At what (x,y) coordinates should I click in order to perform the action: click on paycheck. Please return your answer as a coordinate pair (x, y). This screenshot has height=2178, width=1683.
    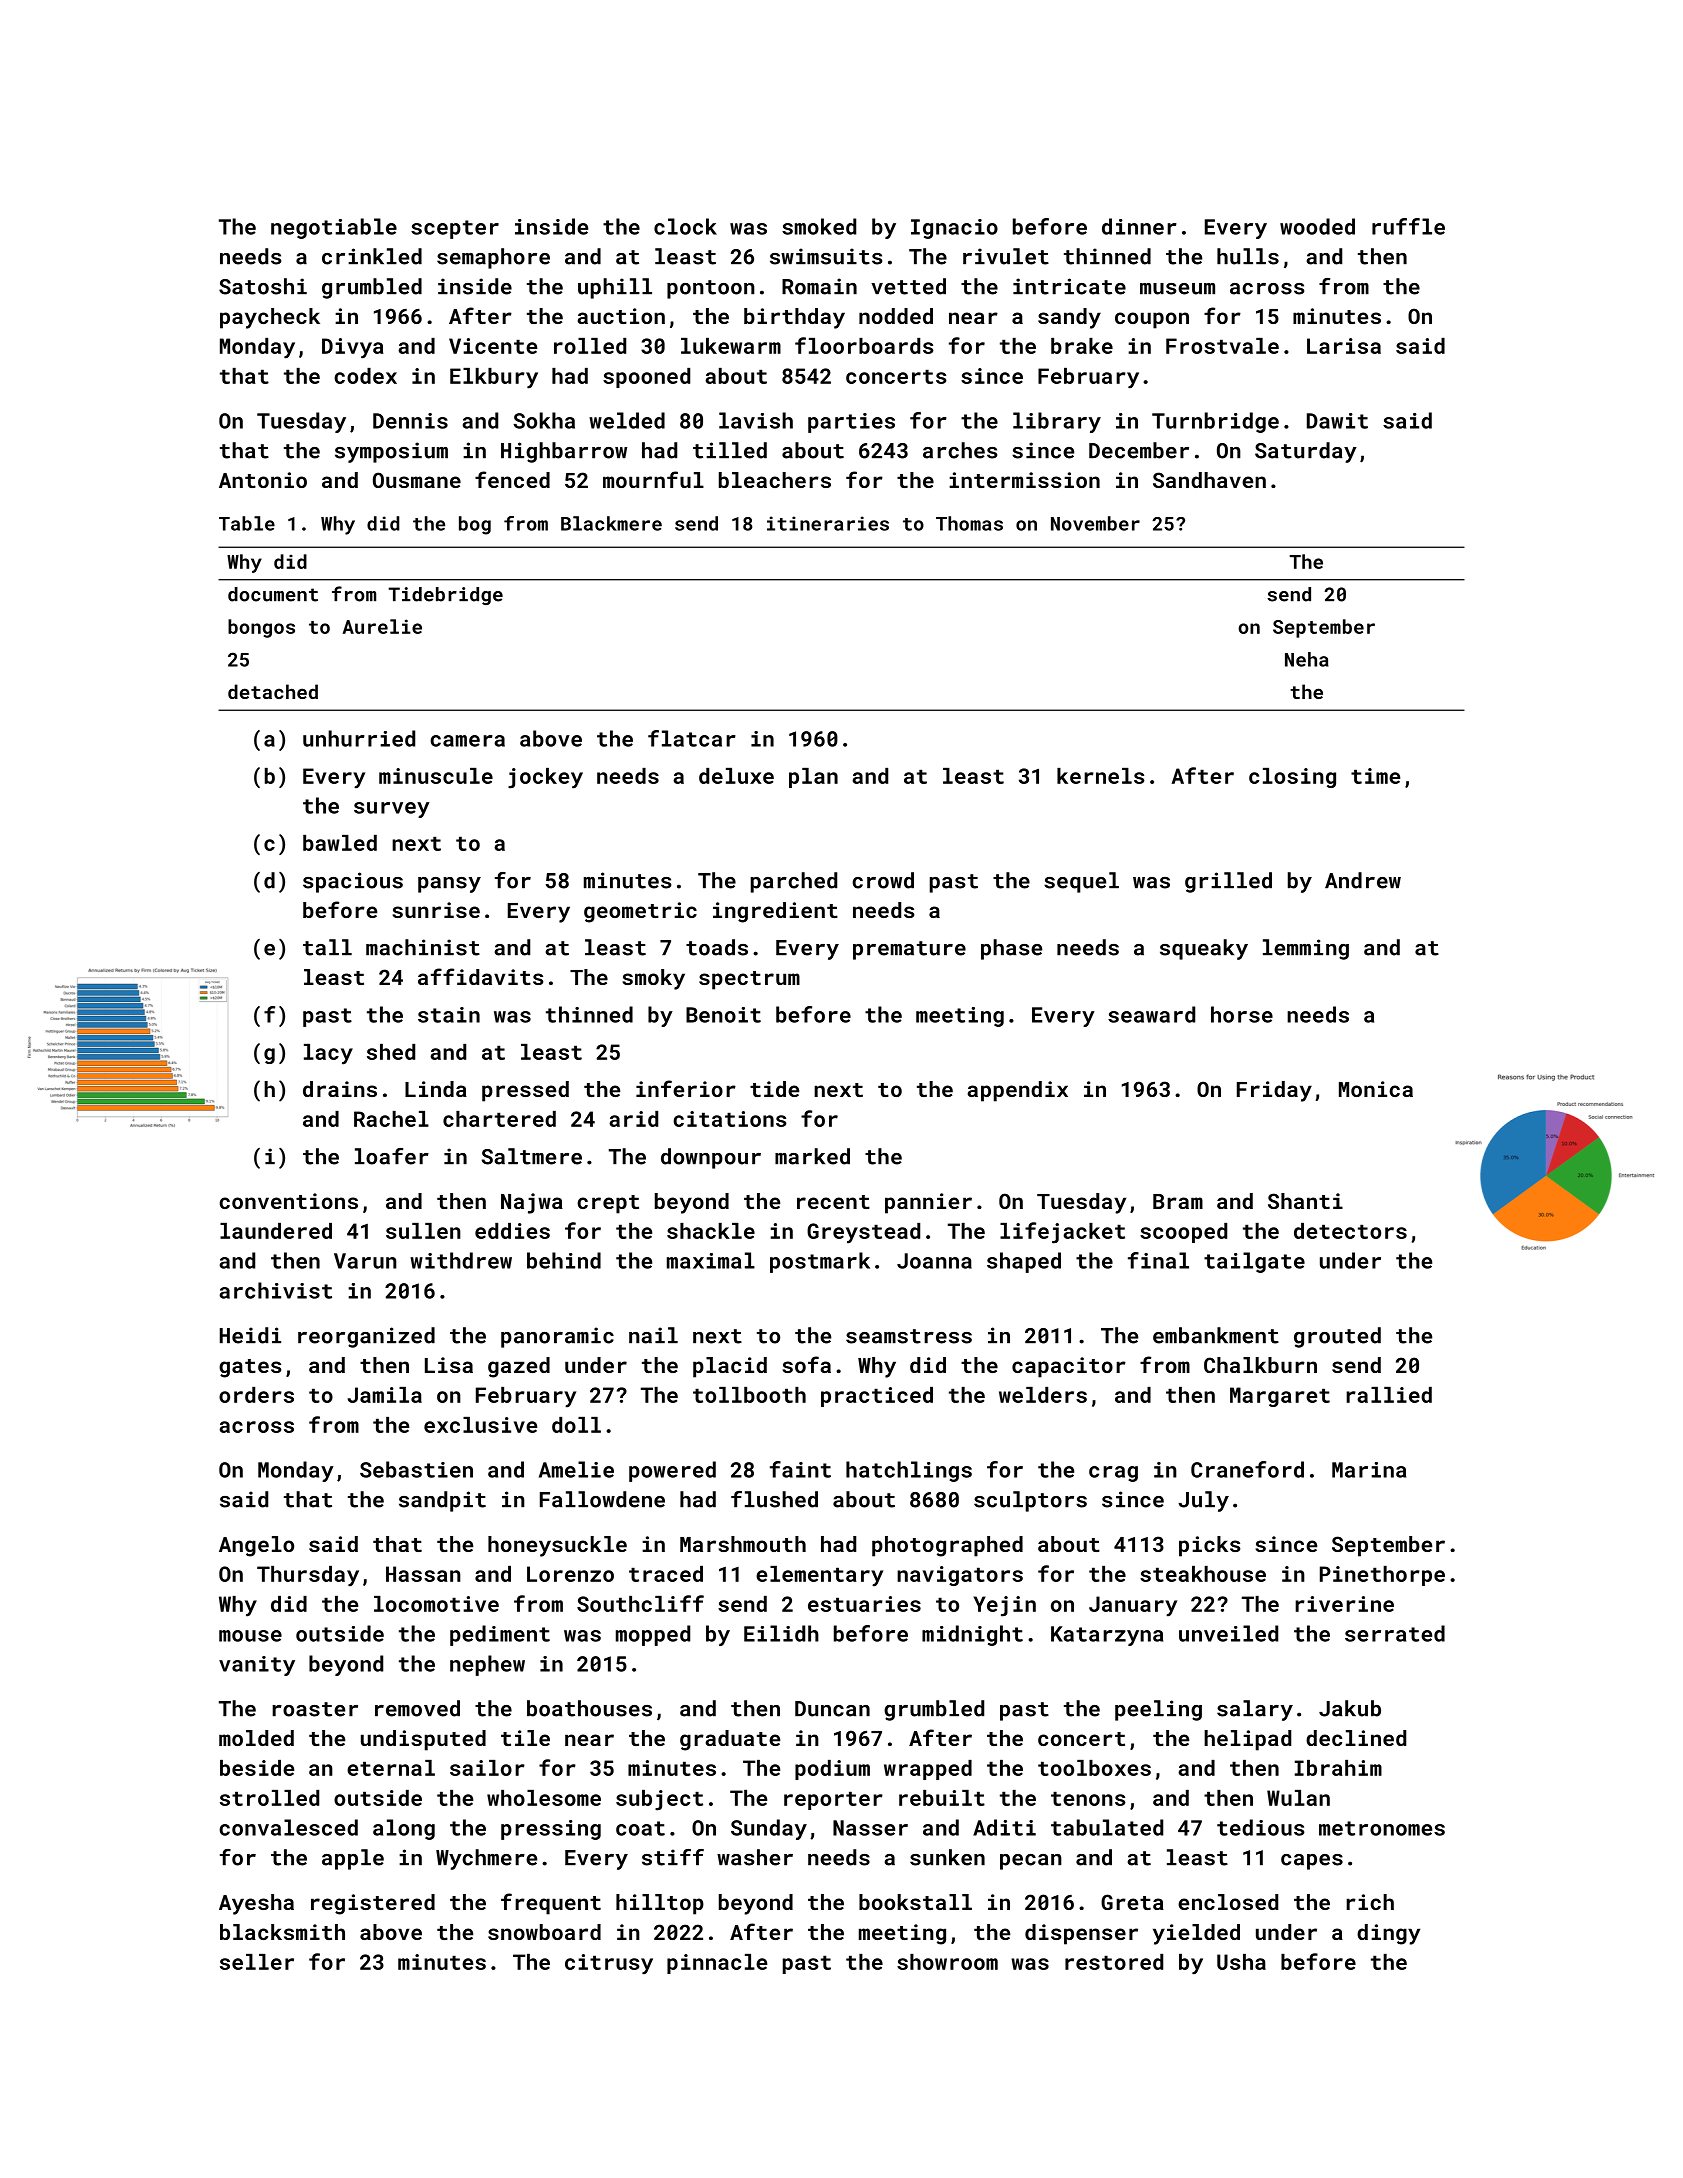
    Looking at the image, I should click on (270, 318).
